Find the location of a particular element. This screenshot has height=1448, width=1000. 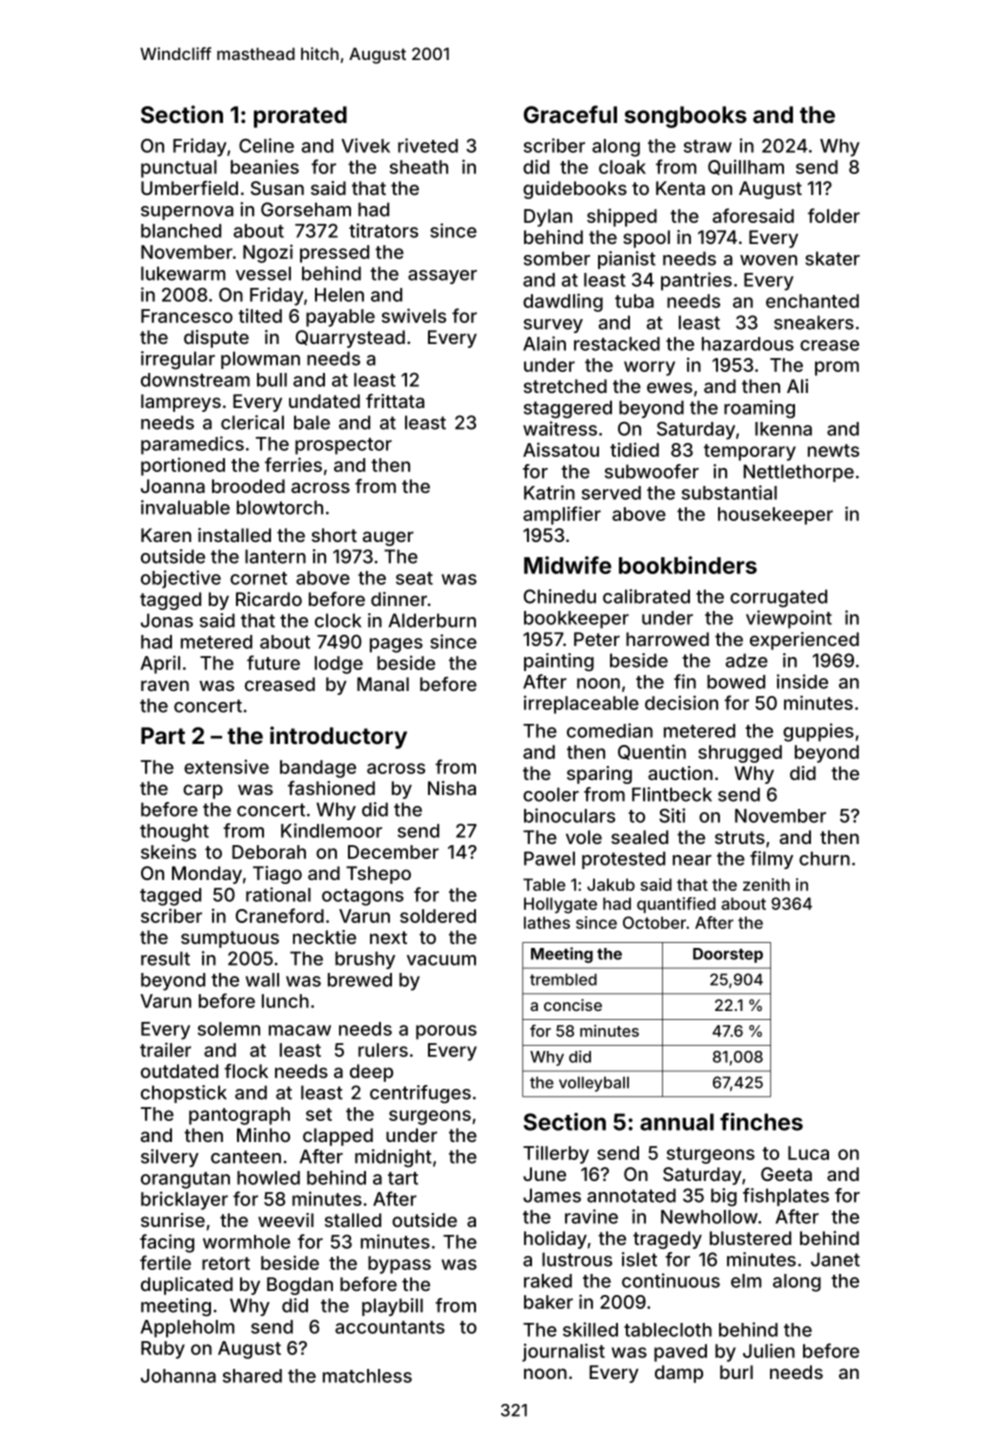

songbooks is located at coordinates (686, 117).
